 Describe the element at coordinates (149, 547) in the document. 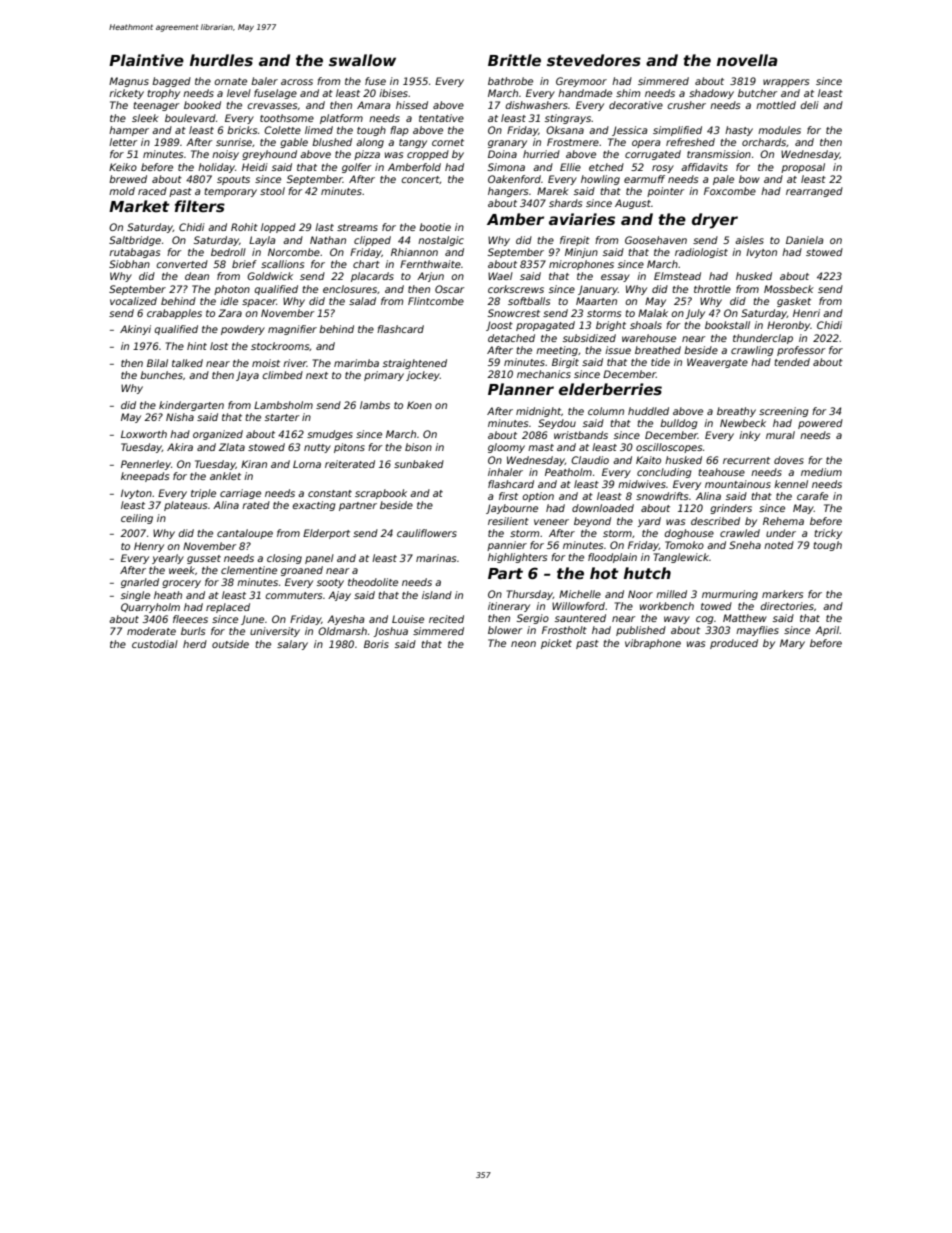

I see `Henry` at that location.
